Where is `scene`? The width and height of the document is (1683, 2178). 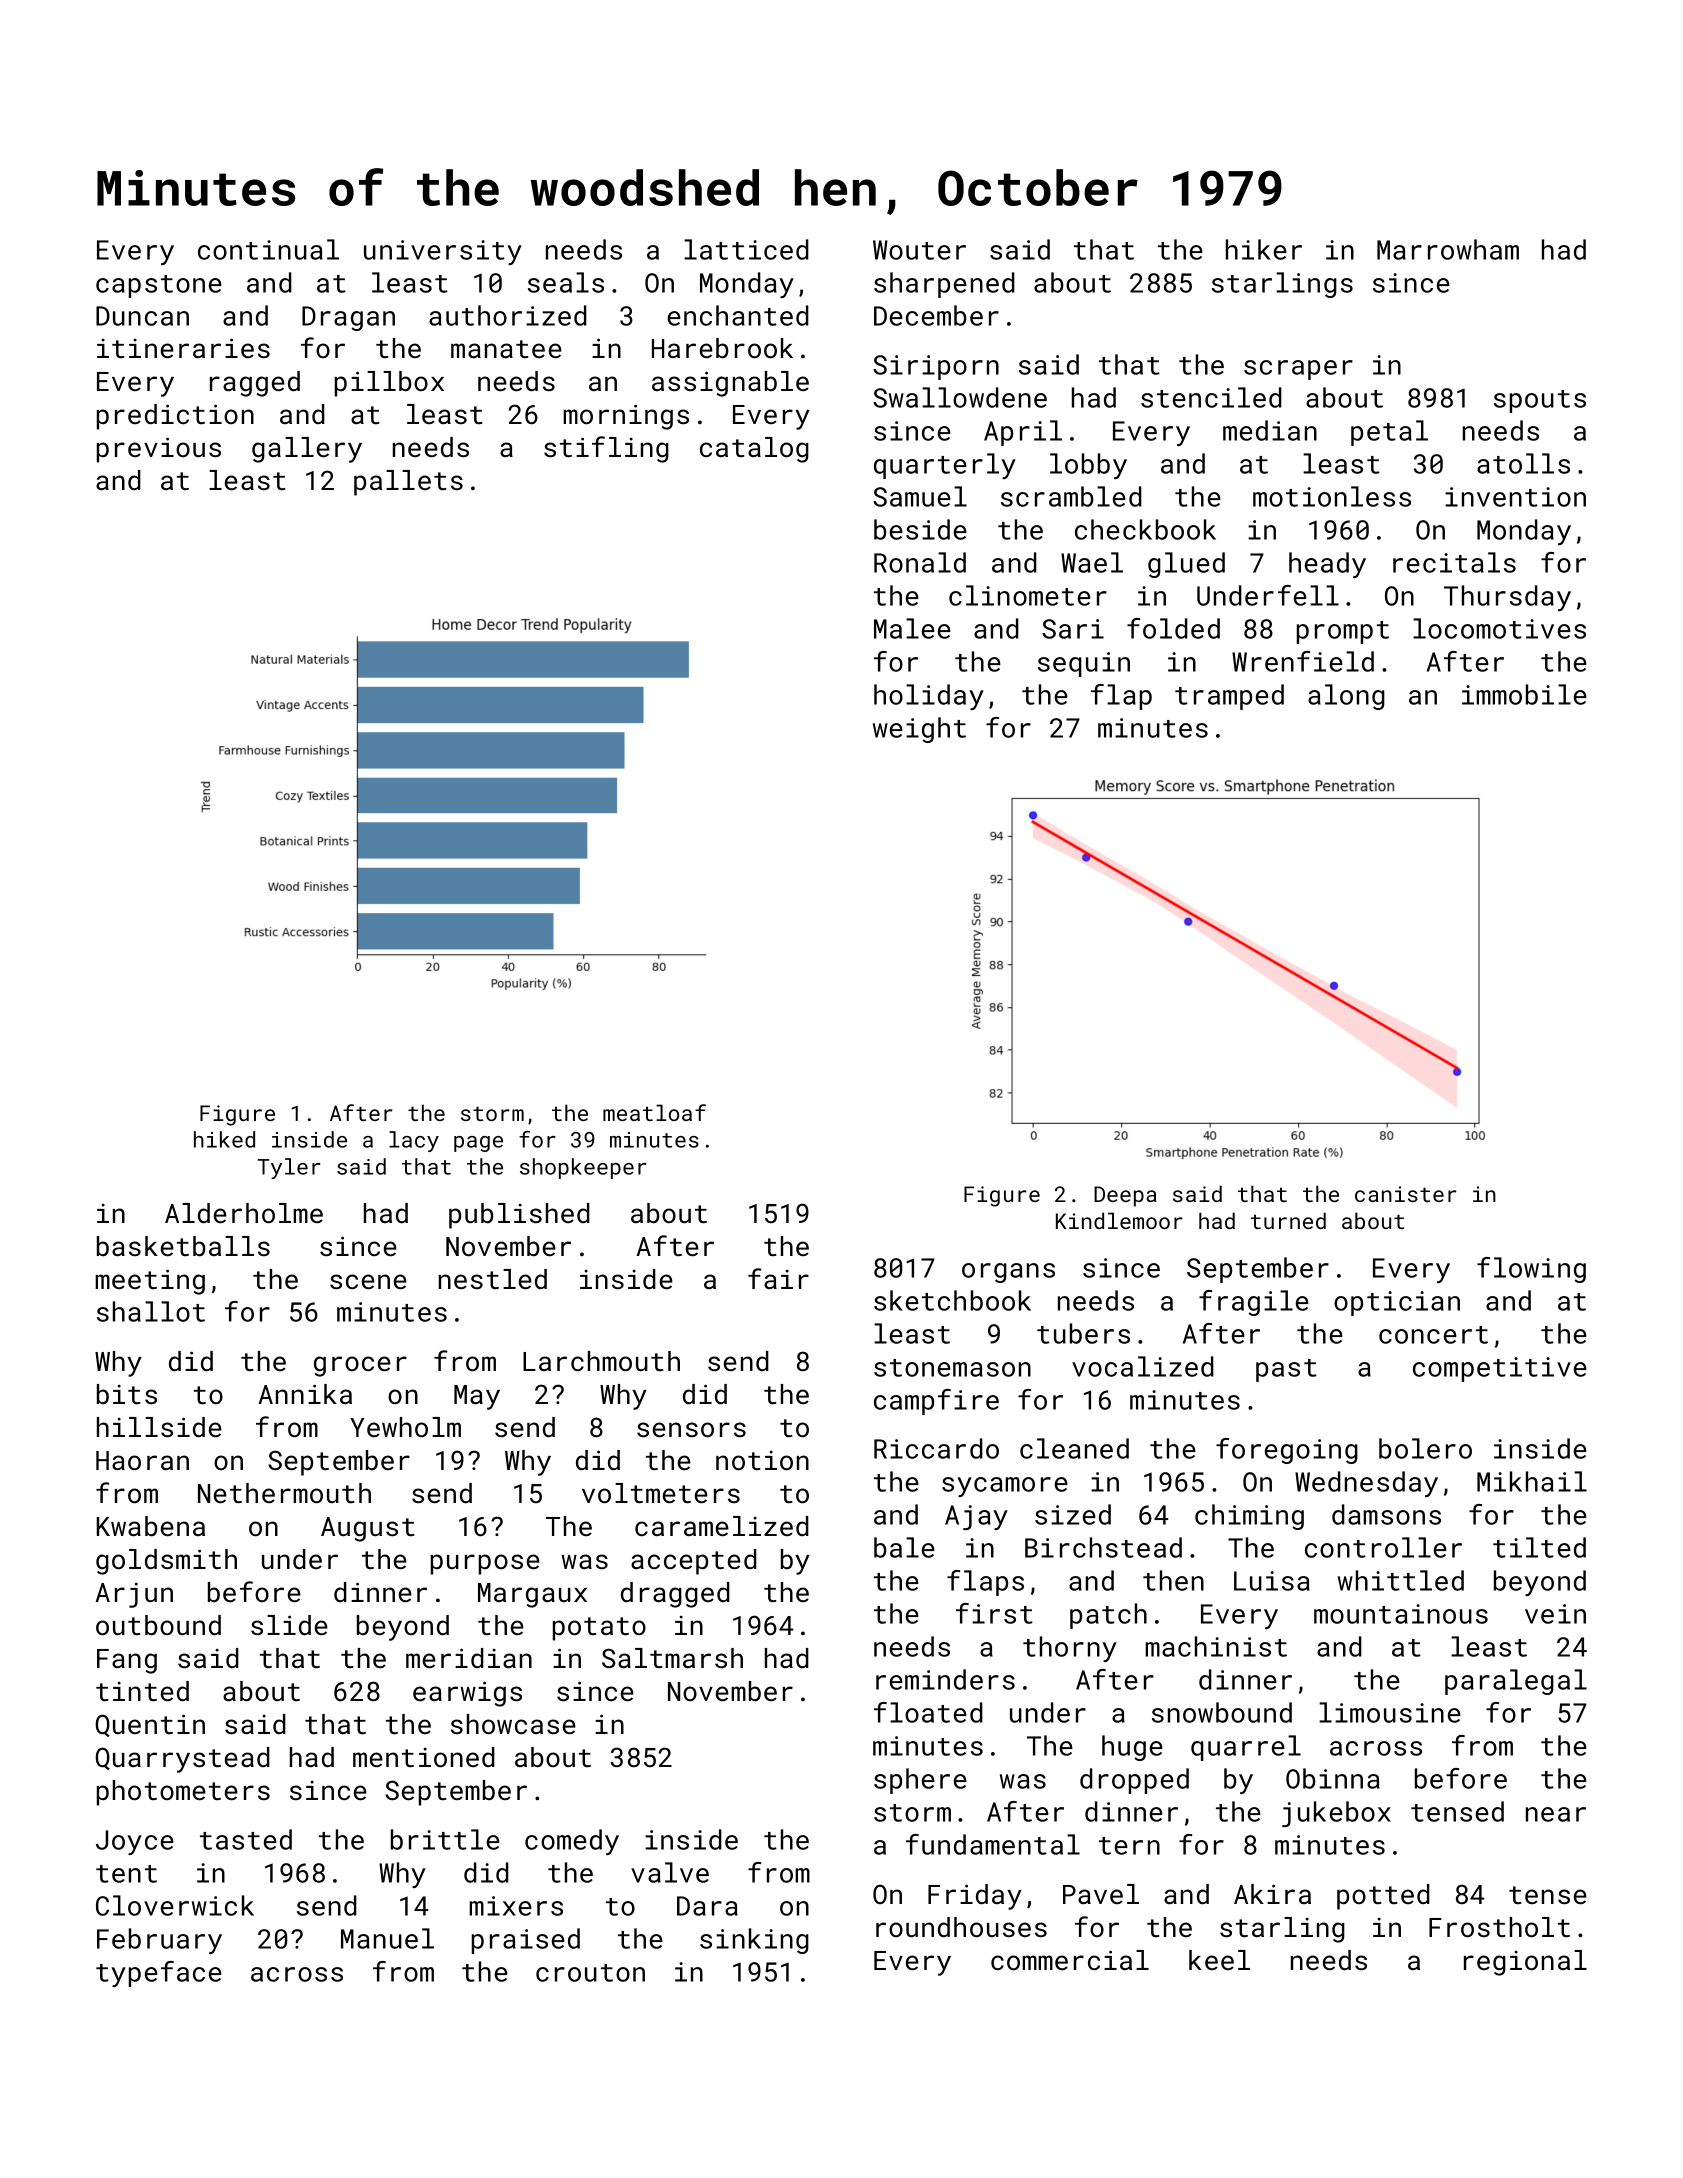 scene is located at coordinates (368, 1282).
